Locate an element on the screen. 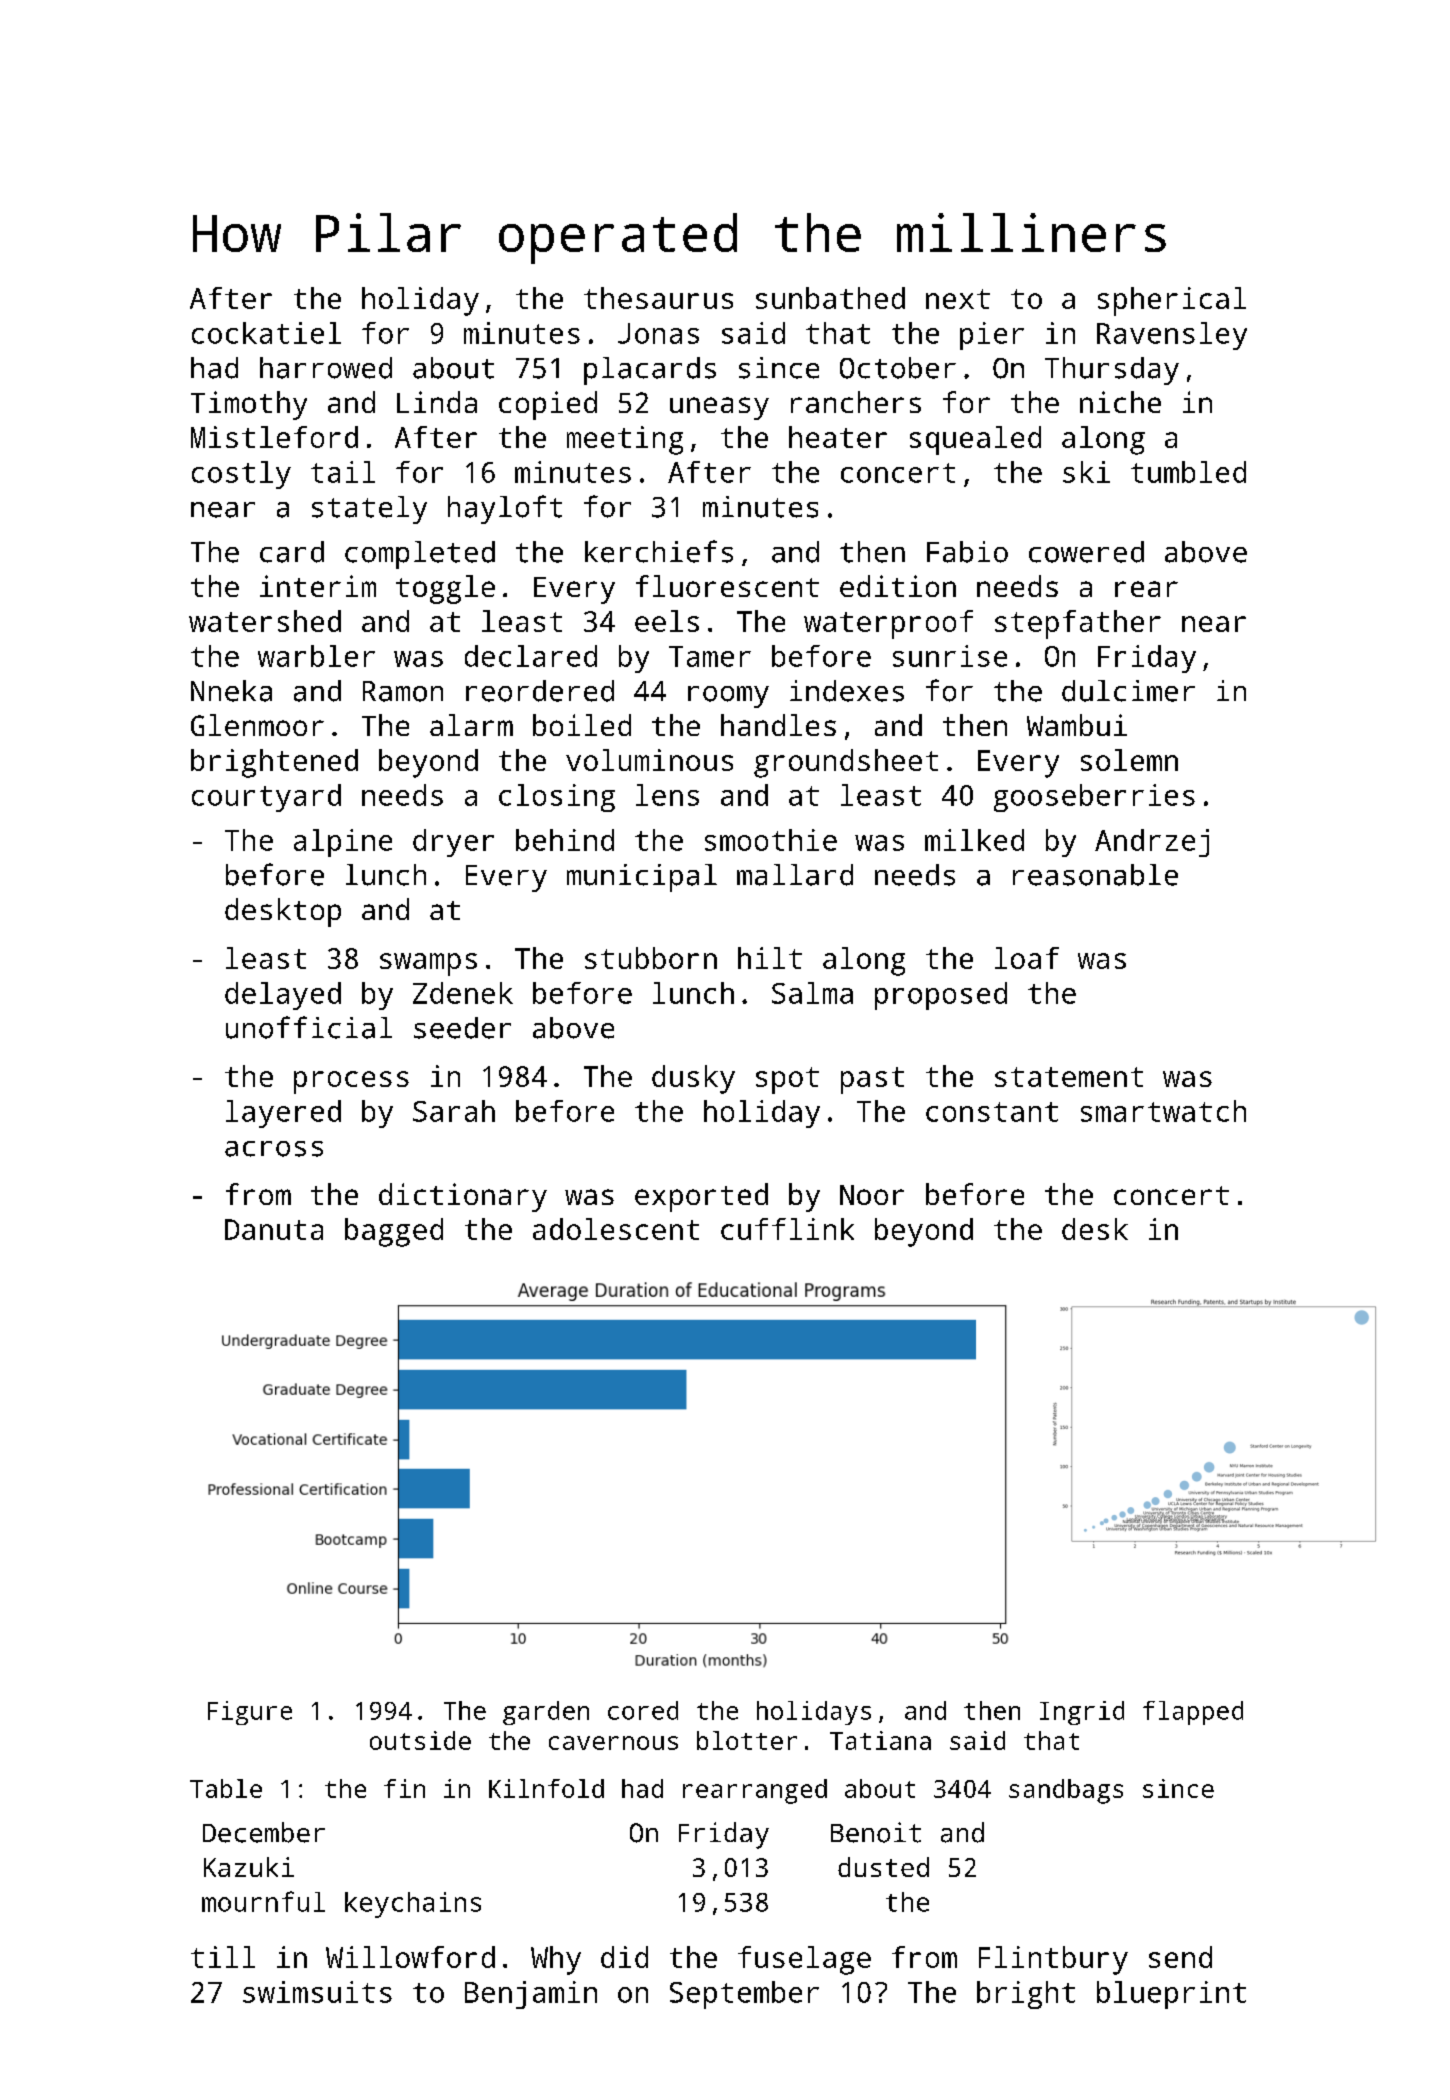 The height and width of the screenshot is (2100, 1450). cockatiel is located at coordinates (266, 333).
